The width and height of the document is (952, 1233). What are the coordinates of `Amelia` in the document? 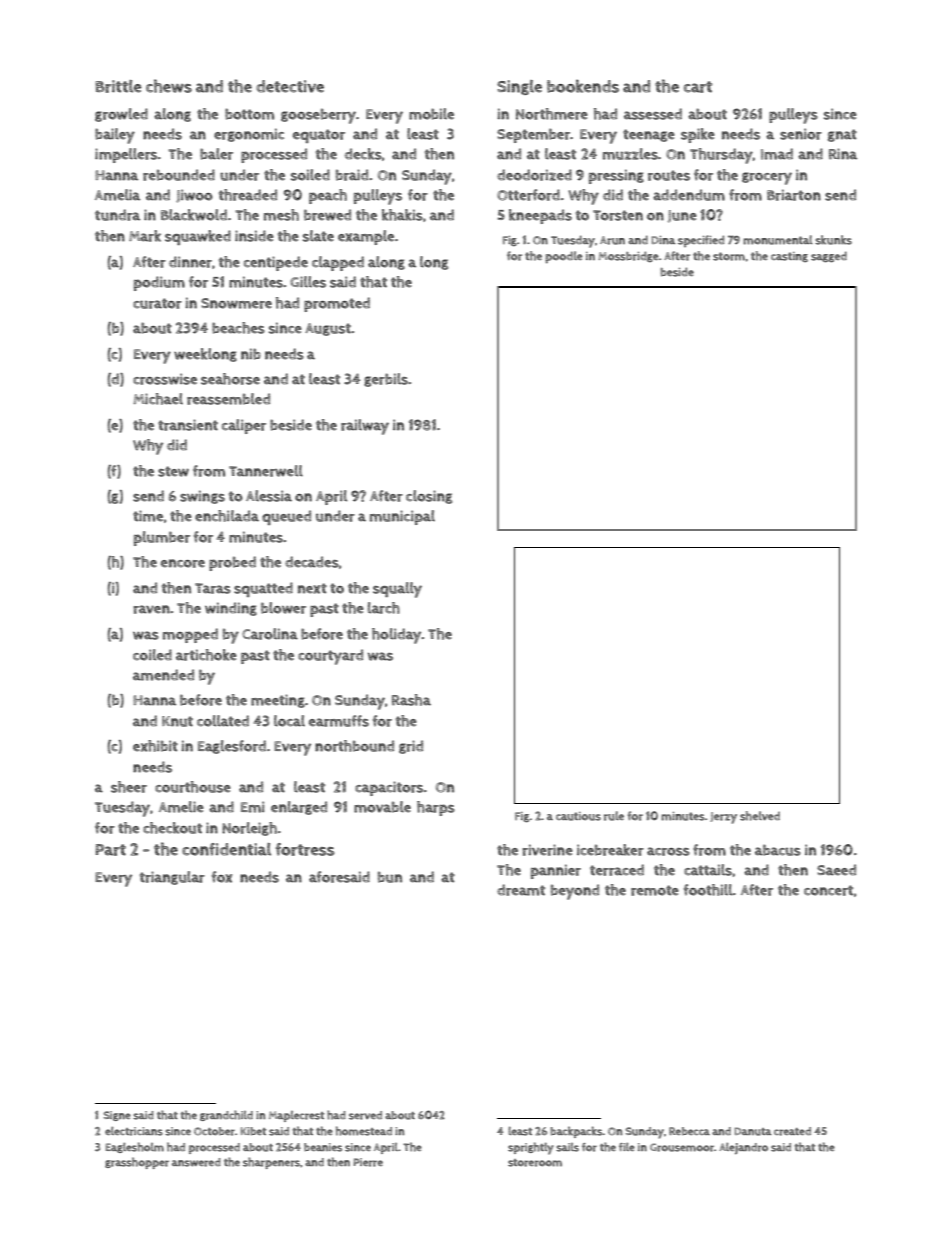 It's located at (117, 195).
